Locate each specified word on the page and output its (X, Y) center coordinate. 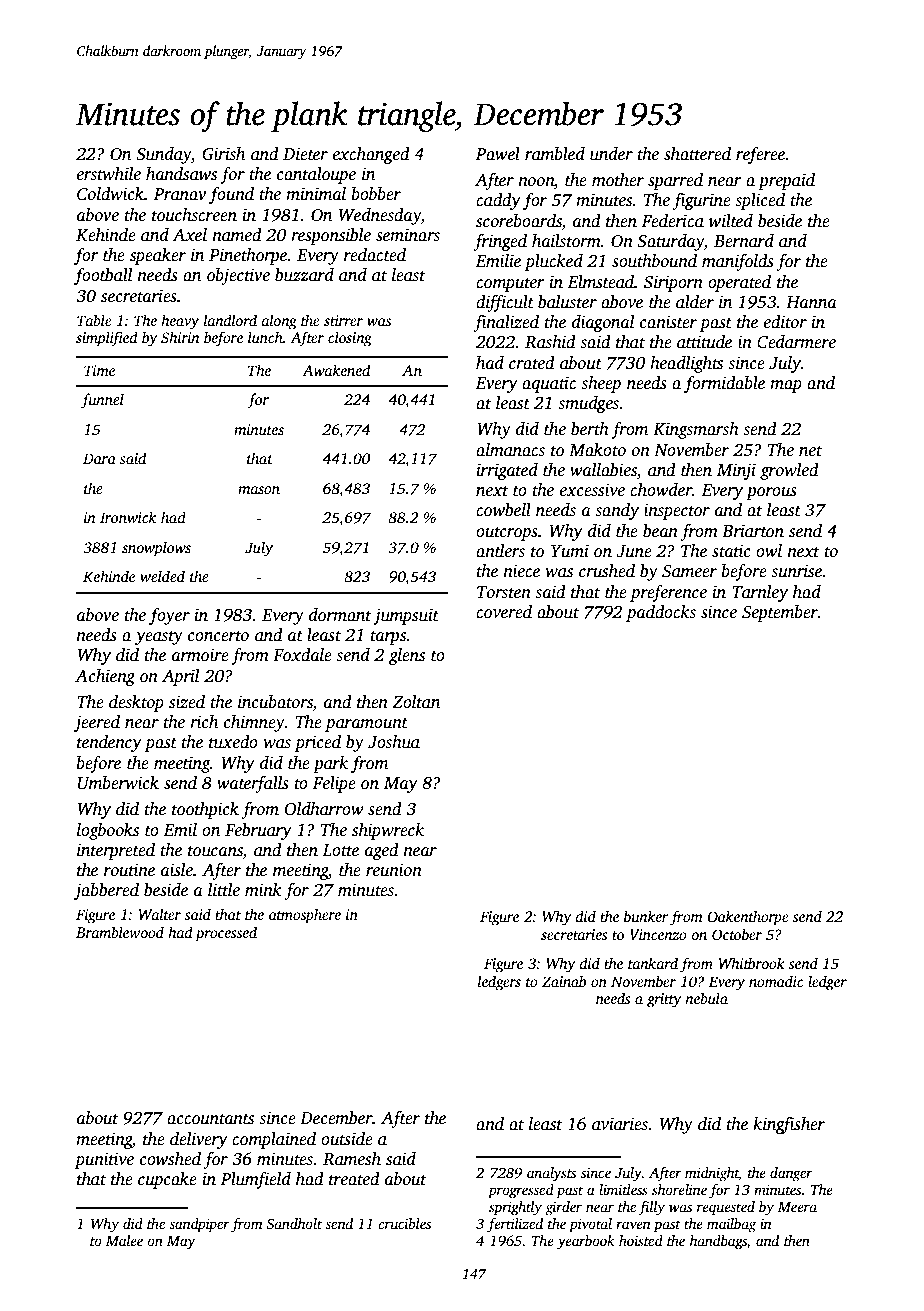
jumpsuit (406, 616)
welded (162, 576)
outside (347, 1139)
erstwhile (109, 174)
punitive (104, 1160)
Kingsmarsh (696, 430)
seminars (408, 235)
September (780, 613)
